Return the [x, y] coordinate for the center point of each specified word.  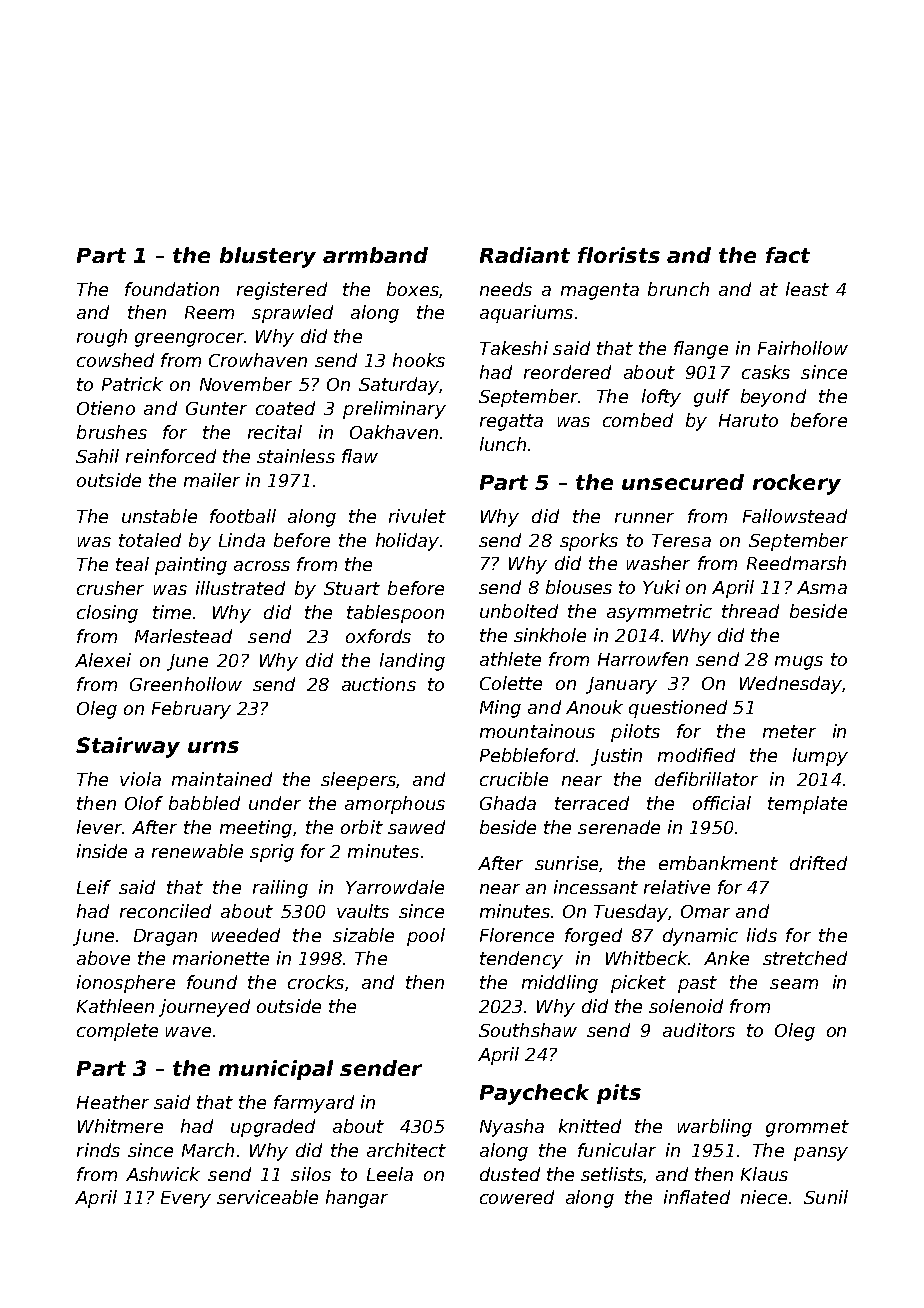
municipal [276, 1070]
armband [375, 255]
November [246, 384]
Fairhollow [803, 348]
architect [406, 1150]
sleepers [358, 781]
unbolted [519, 611]
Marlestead [183, 636]
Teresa [681, 540]
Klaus [764, 1174]
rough [102, 338]
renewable [197, 851]
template [807, 805]
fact [788, 255]
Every [186, 1199]
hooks [419, 360]
